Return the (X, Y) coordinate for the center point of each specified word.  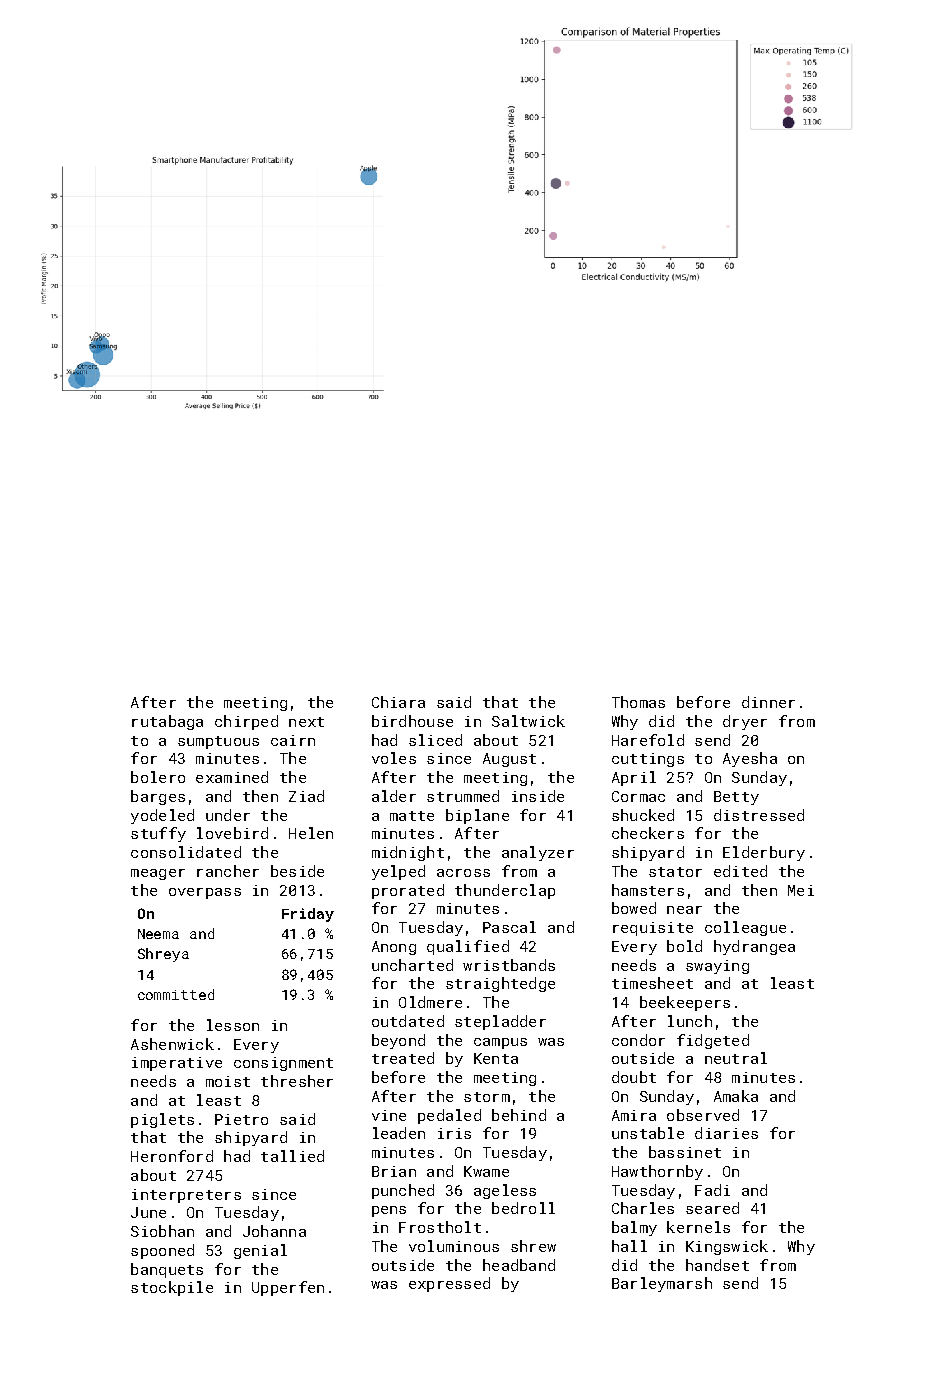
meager (158, 874)
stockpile (172, 1288)
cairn (293, 740)
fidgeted (713, 1041)
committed (176, 994)
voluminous (454, 1246)
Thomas (638, 702)
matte (412, 816)
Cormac (638, 796)
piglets (162, 1120)
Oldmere (430, 1002)
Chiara (398, 702)
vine (389, 1115)
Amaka (736, 1096)
